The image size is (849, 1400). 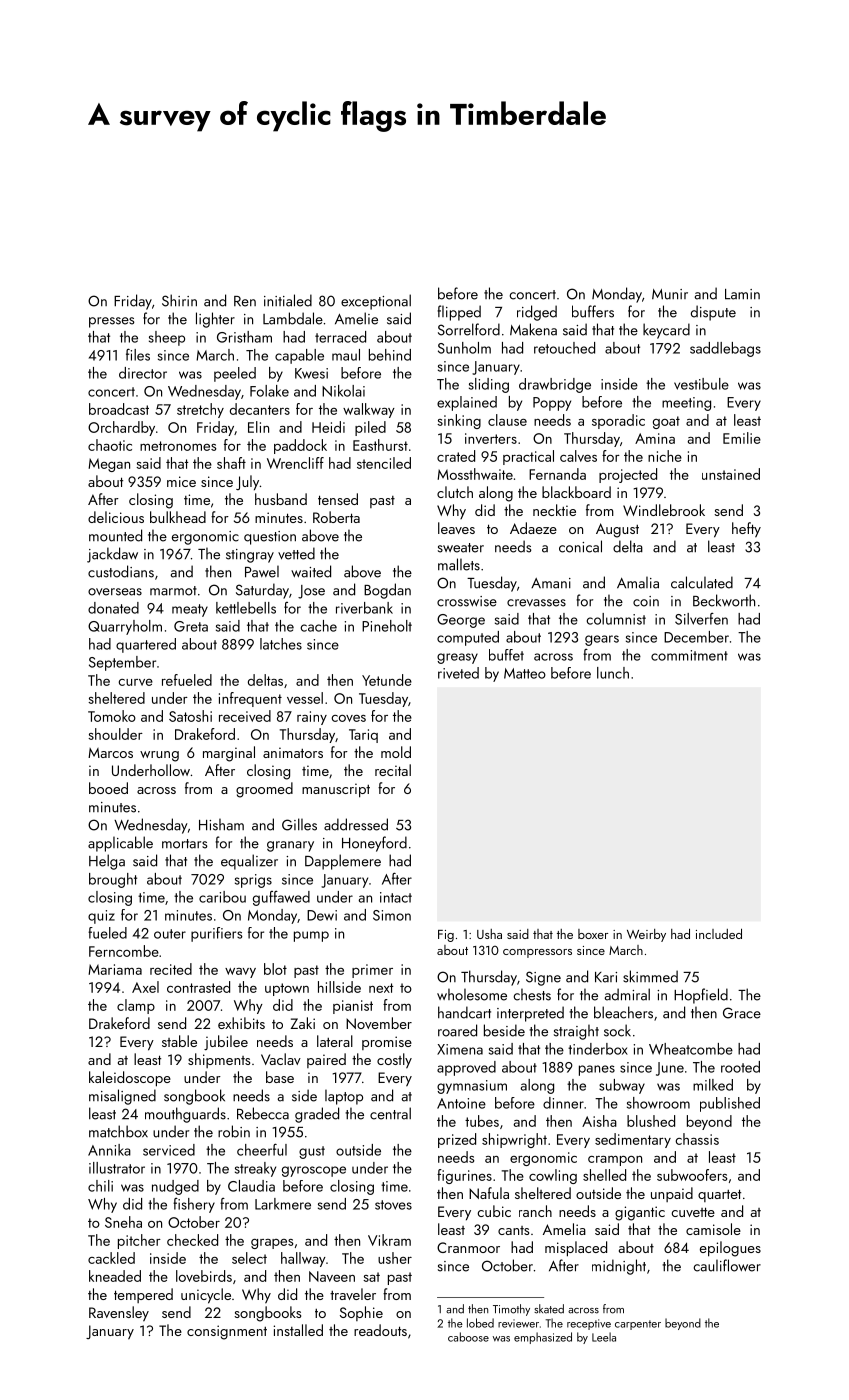 I want to click on exceptional, so click(x=376, y=302).
